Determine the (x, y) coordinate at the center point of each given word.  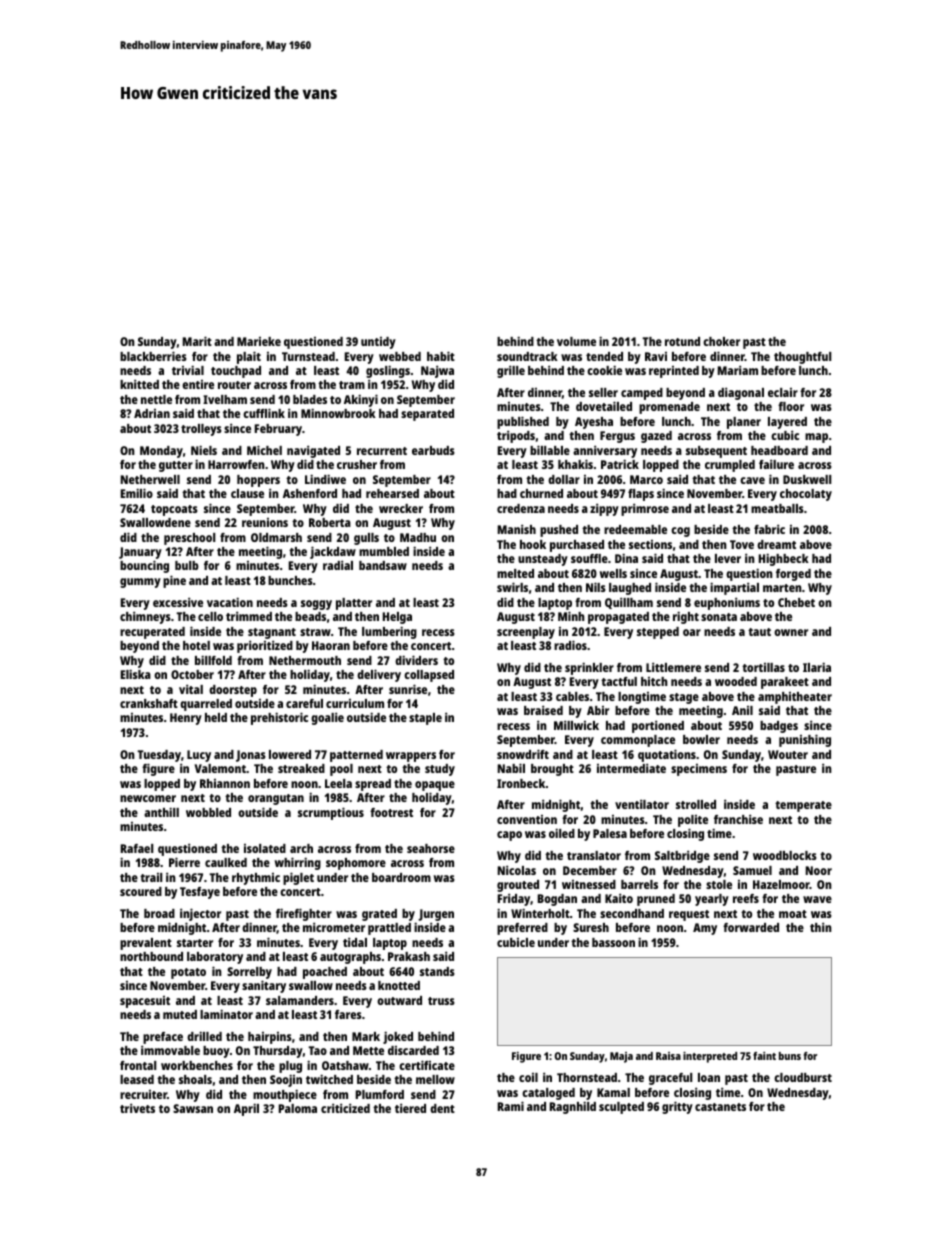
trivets (137, 1108)
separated (427, 415)
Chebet (796, 602)
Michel (264, 450)
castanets (720, 1107)
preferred (522, 929)
